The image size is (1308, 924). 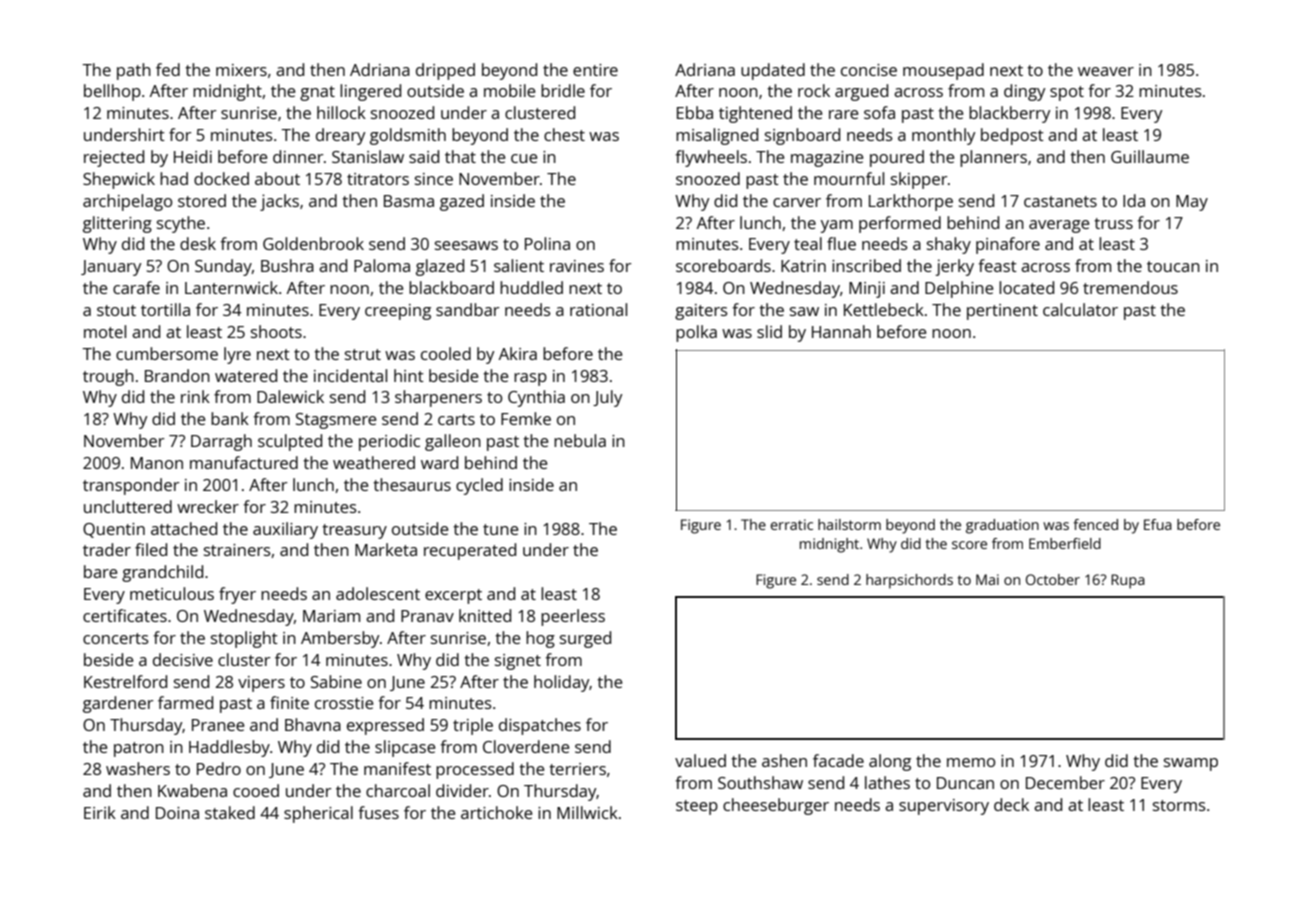 I want to click on stoplight, so click(x=244, y=639).
